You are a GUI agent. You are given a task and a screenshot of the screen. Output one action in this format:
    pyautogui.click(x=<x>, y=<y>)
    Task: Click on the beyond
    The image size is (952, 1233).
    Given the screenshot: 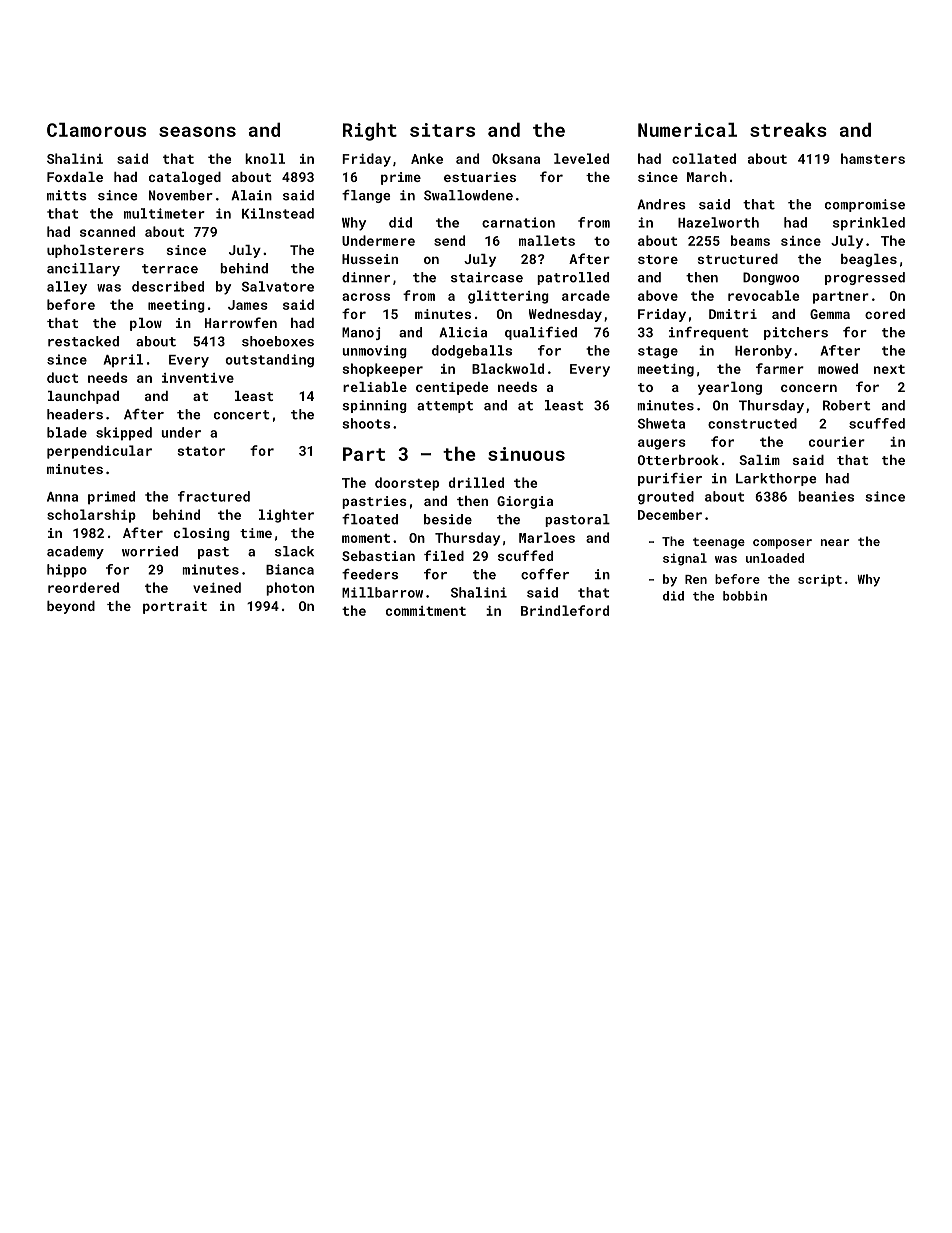 What is the action you would take?
    pyautogui.click(x=71, y=607)
